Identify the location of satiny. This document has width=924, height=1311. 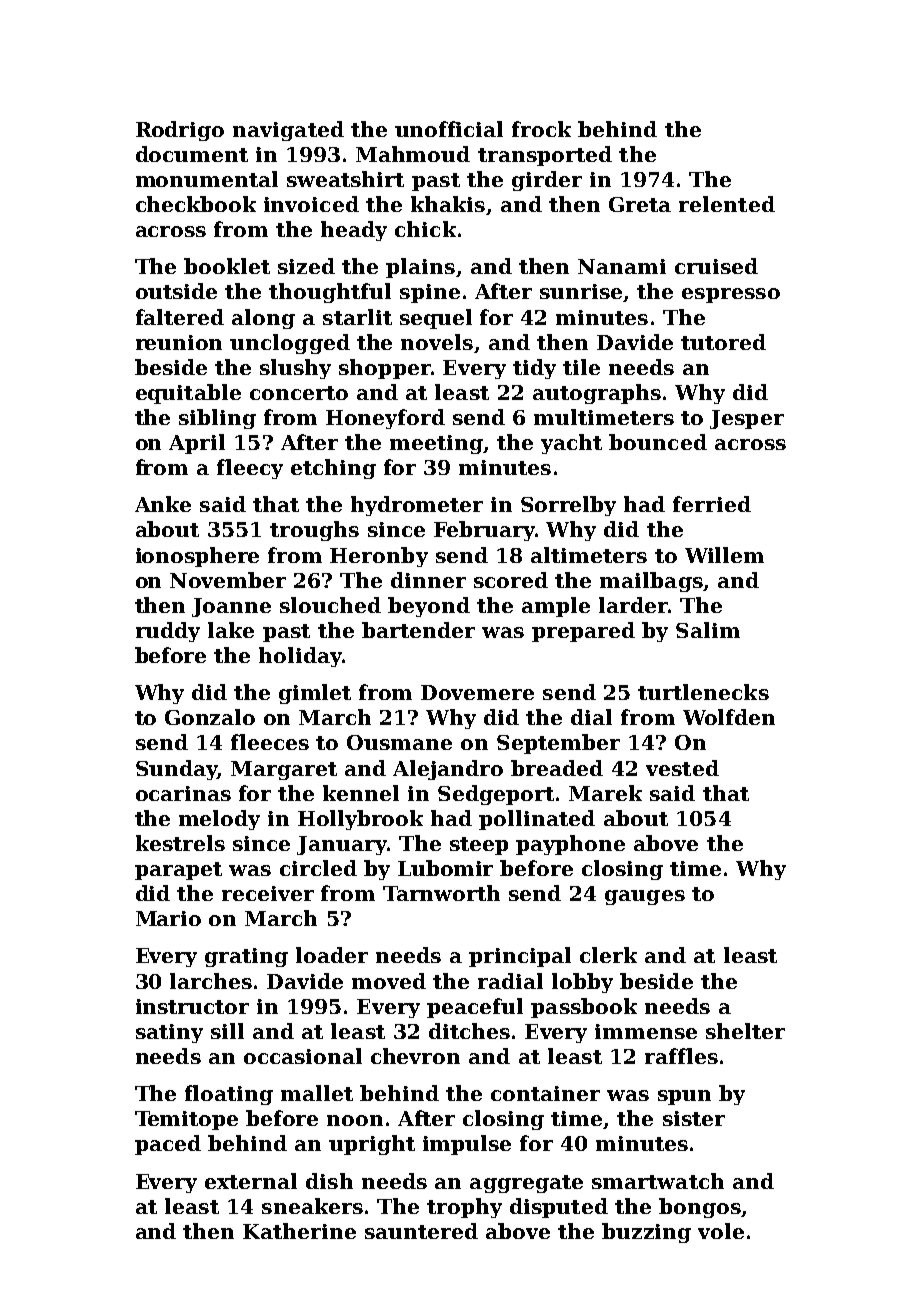
(169, 1033).
